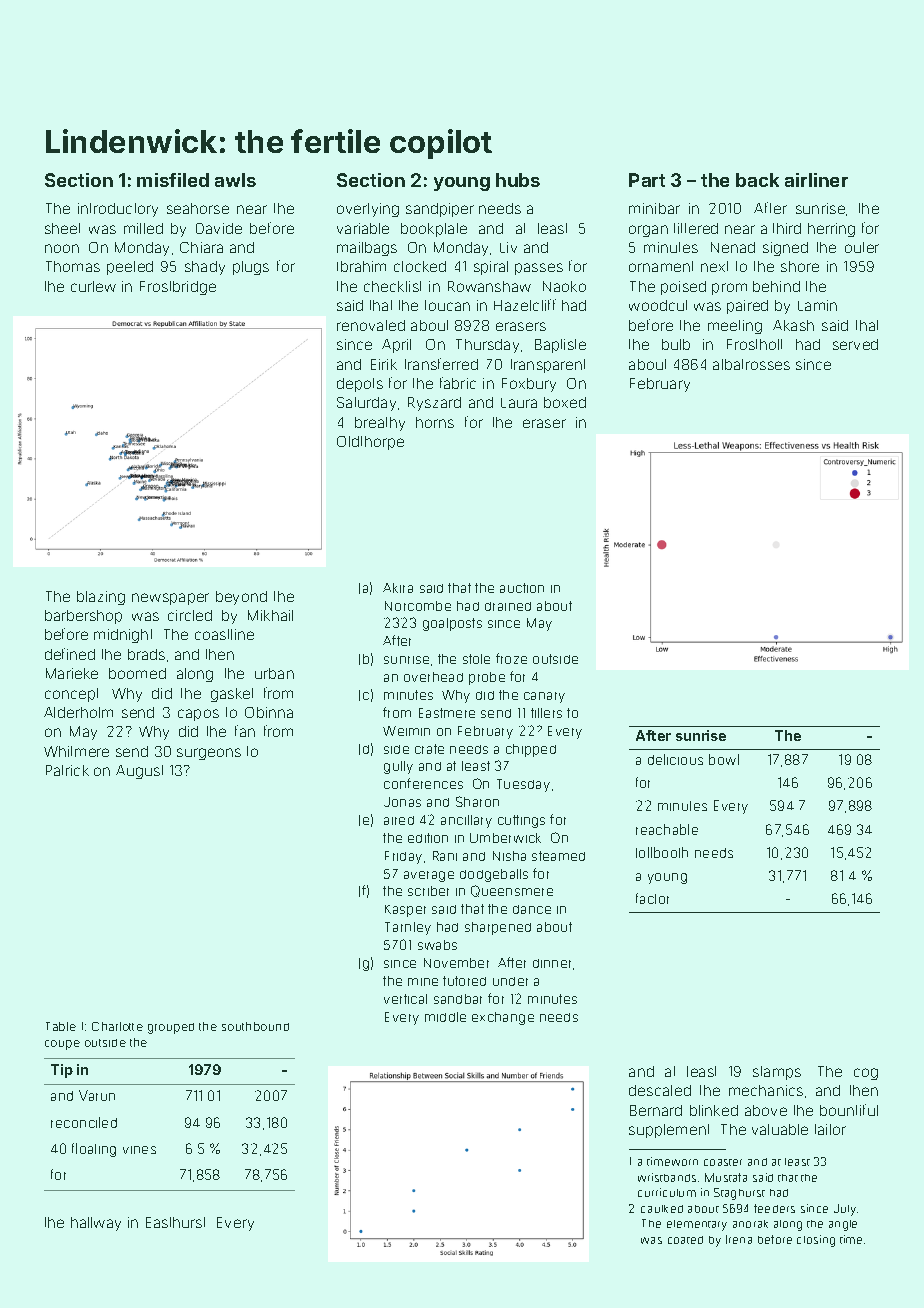 This screenshot has width=924, height=1308. I want to click on hallway, so click(96, 1224).
